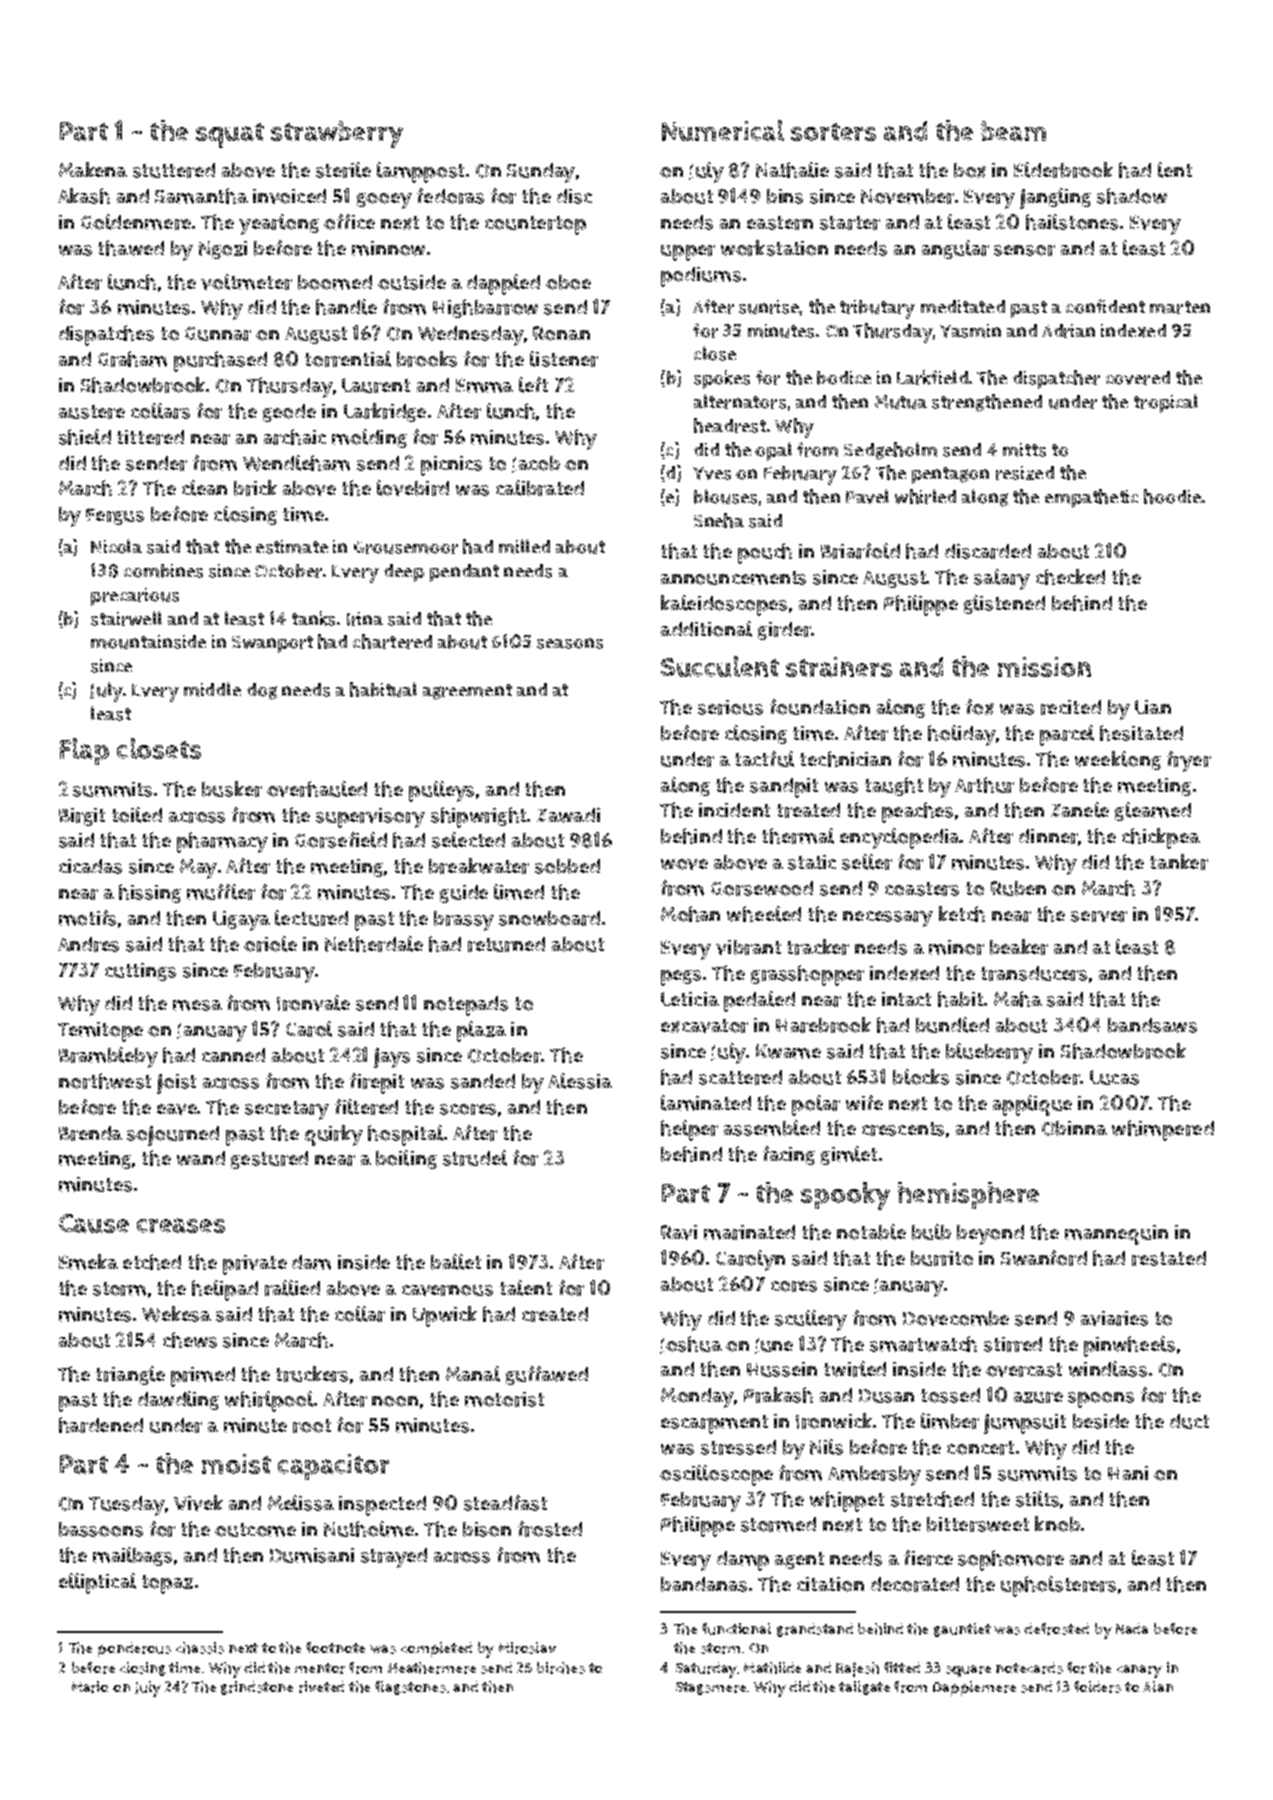 Image resolution: width=1273 pixels, height=1800 pixels. I want to click on shipwright, so click(478, 817).
